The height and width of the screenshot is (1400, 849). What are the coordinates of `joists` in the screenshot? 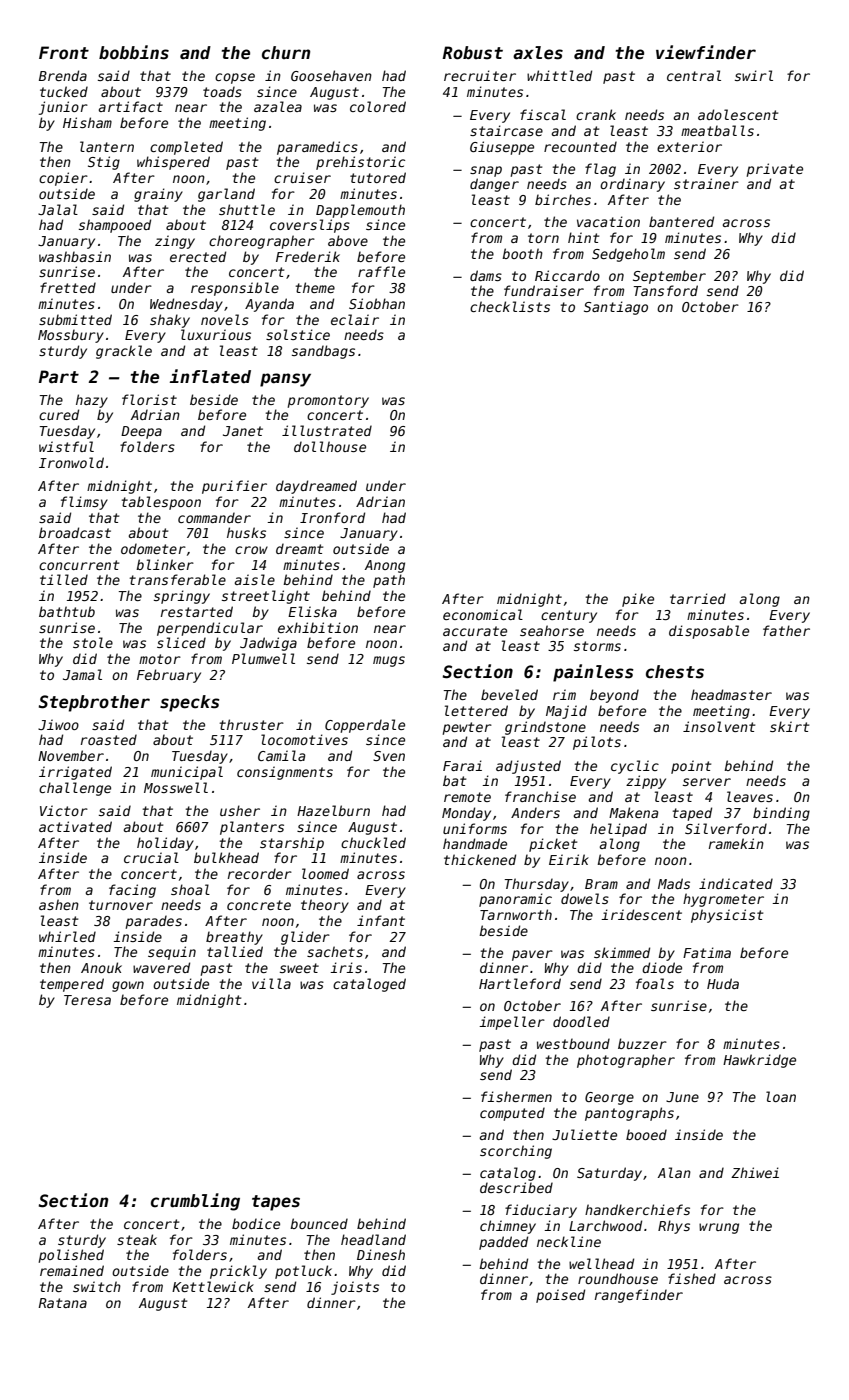 It's located at (355, 1288).
